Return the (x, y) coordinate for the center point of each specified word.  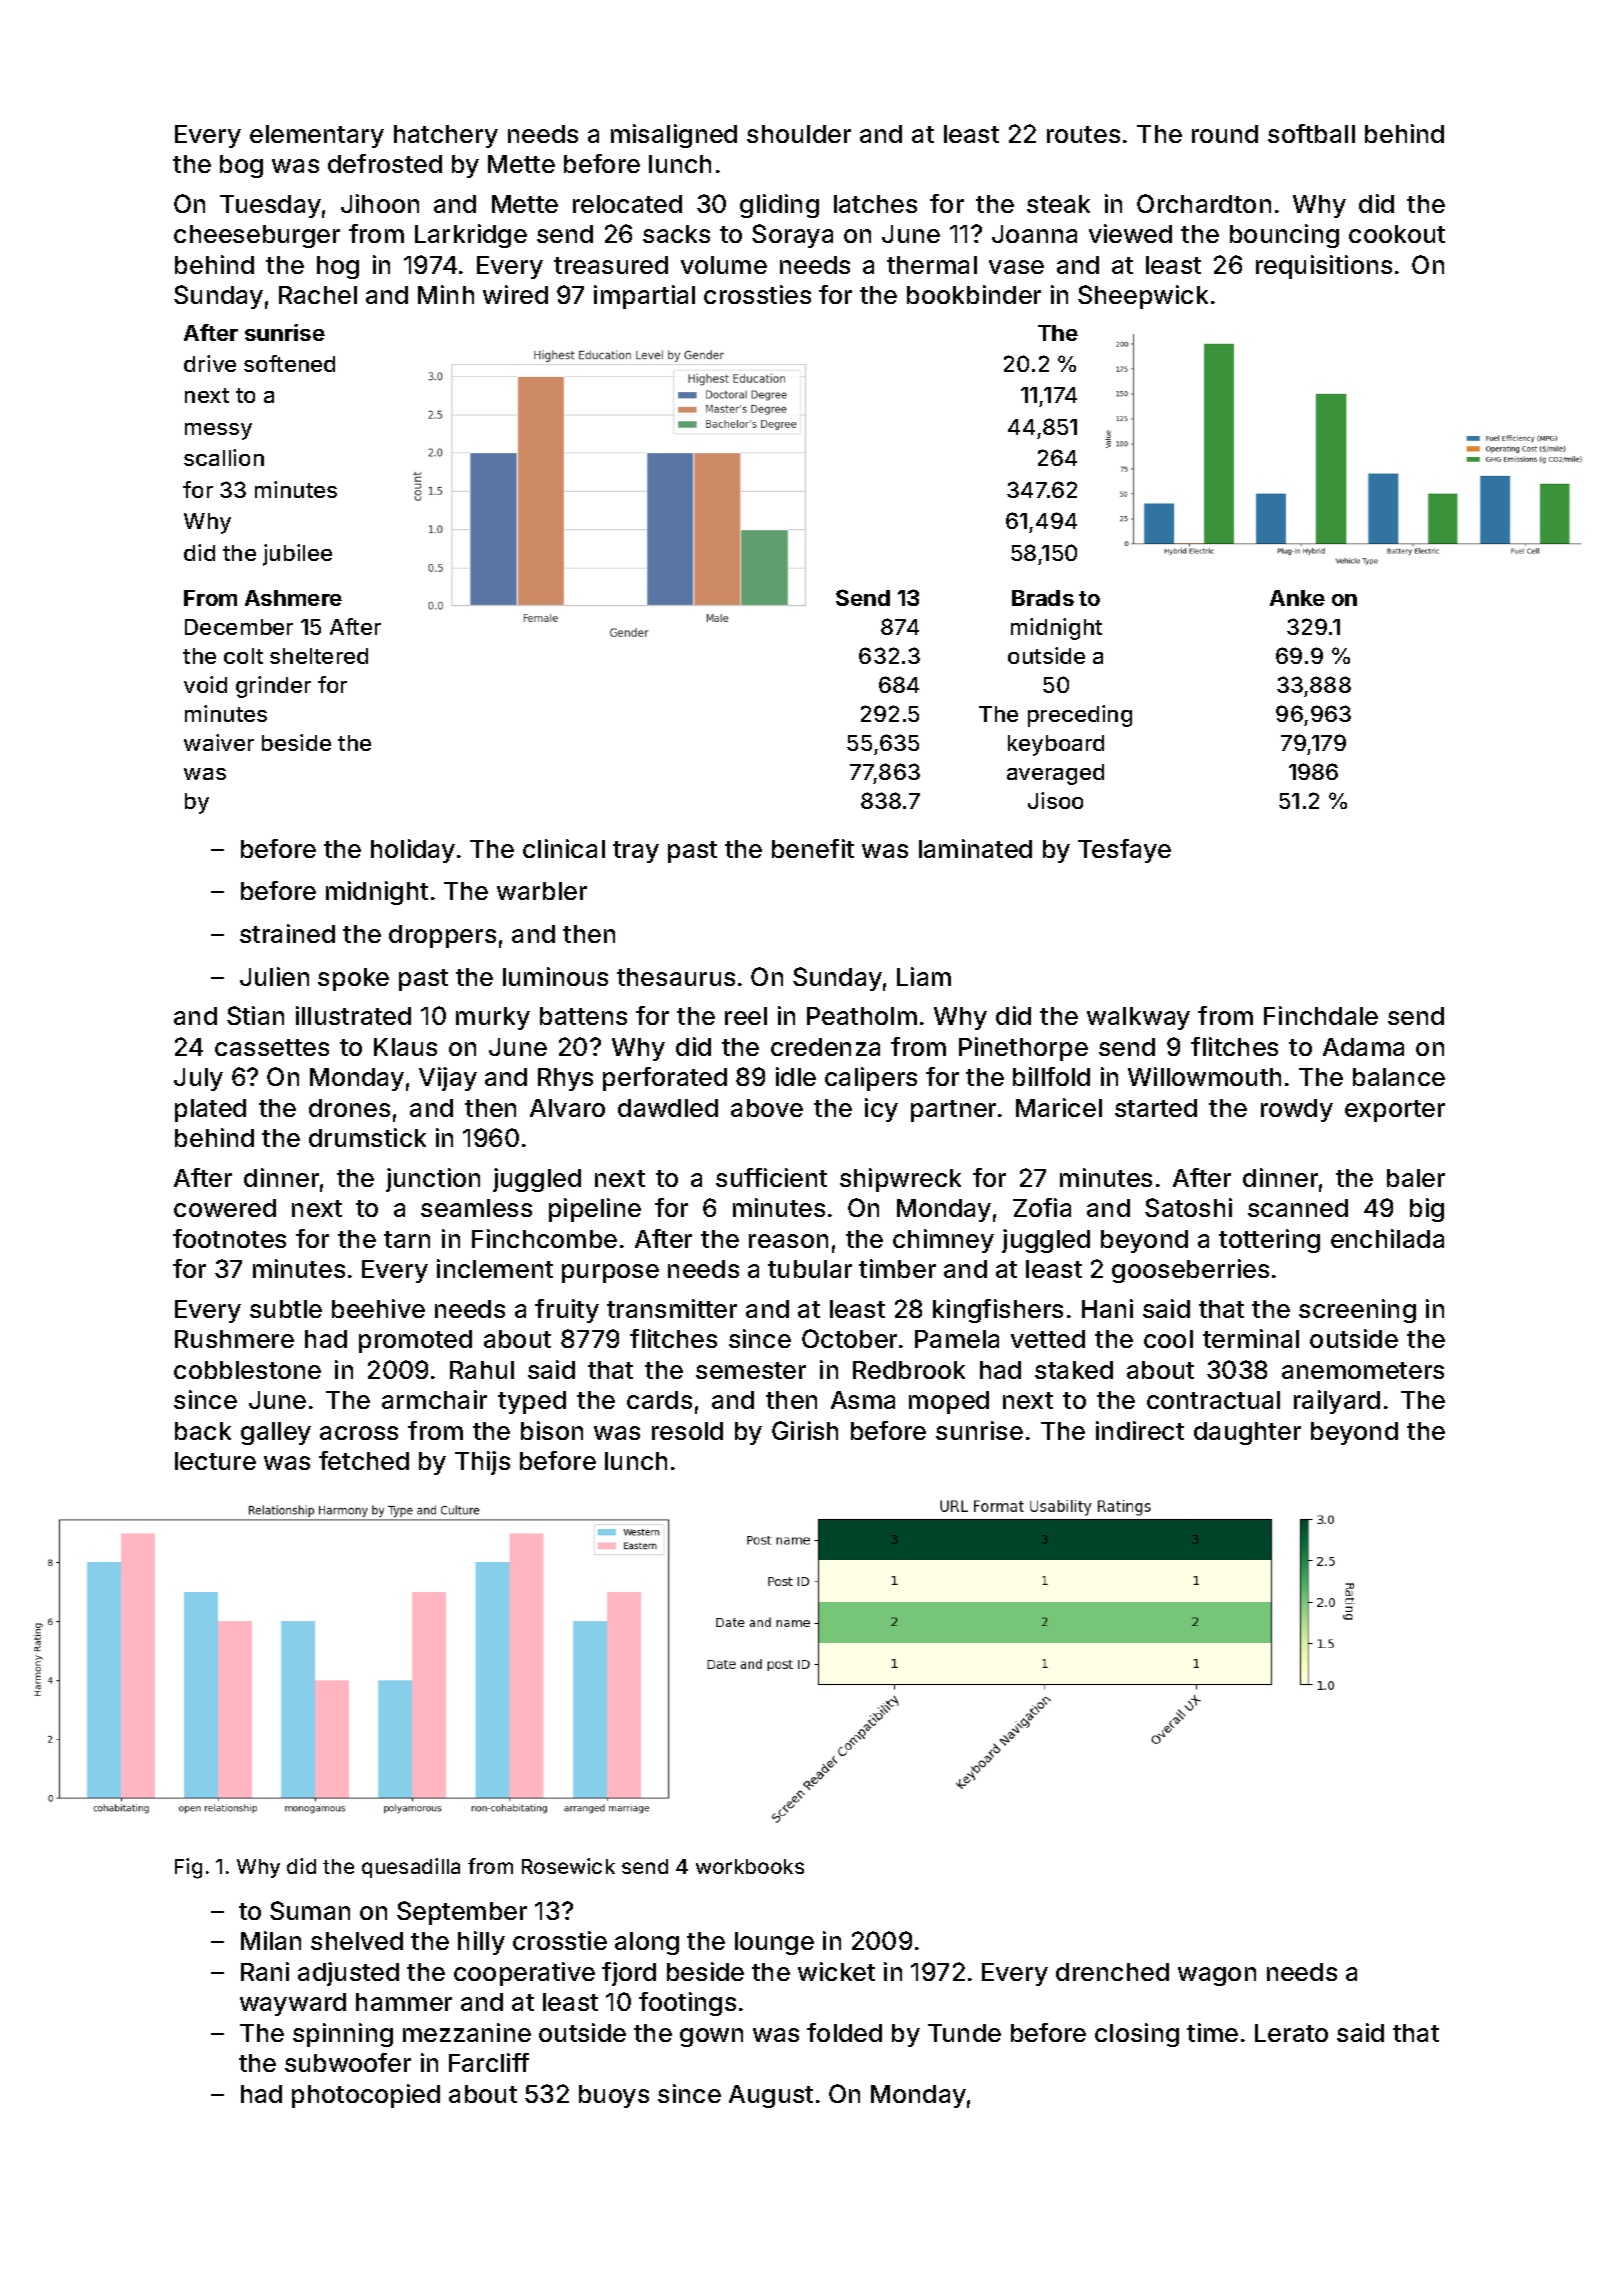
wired (515, 294)
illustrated (353, 1015)
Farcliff (489, 2062)
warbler (542, 891)
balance (1399, 1077)
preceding (1080, 716)
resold (687, 1431)
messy (218, 431)
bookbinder (974, 294)
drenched (1112, 1972)
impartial (644, 297)
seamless (476, 1208)
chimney (943, 1241)
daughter (1247, 1433)
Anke (1297, 598)
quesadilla (411, 1868)
